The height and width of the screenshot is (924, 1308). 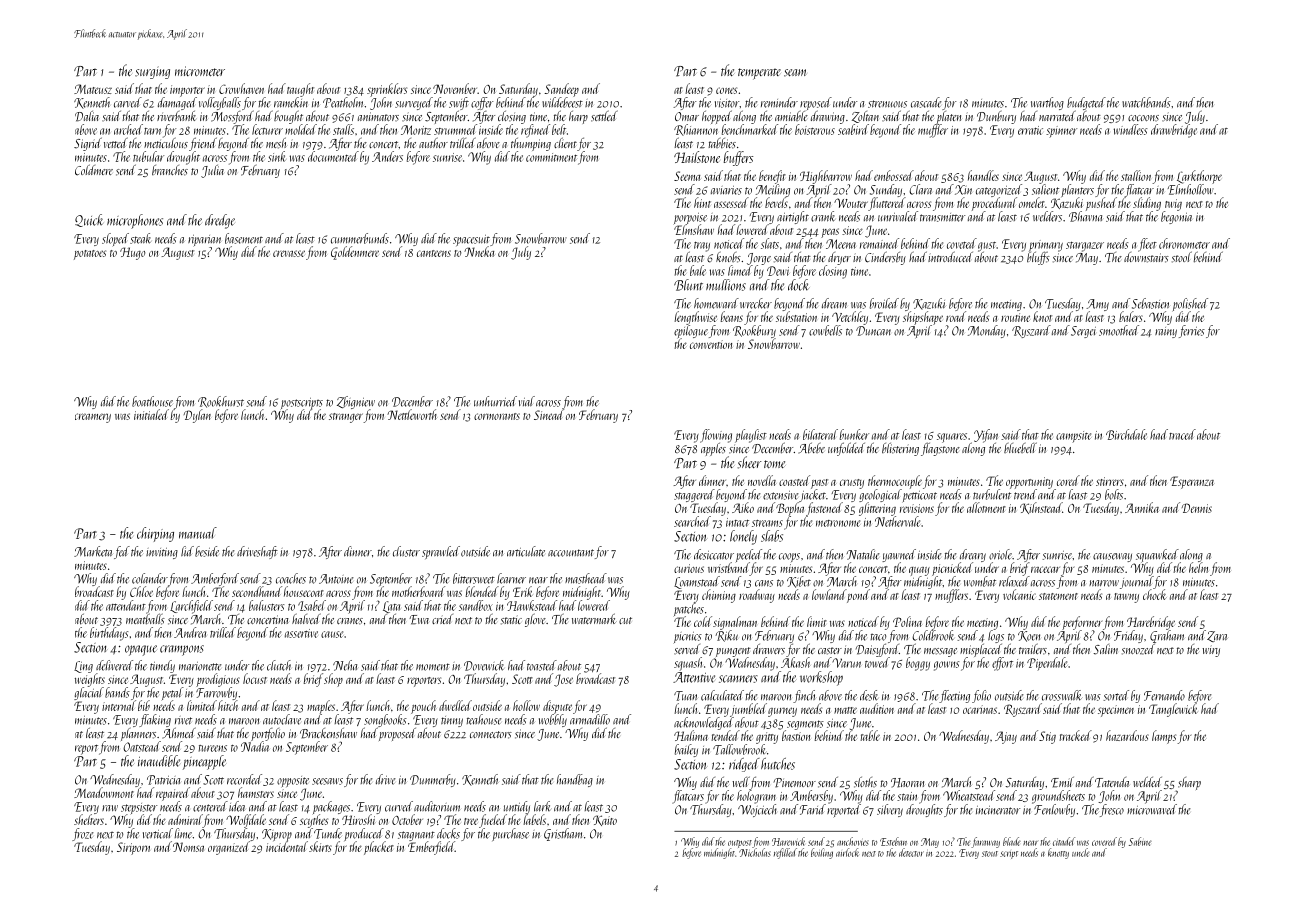 What do you see at coordinates (1097, 305) in the screenshot?
I see `Amy` at bounding box center [1097, 305].
